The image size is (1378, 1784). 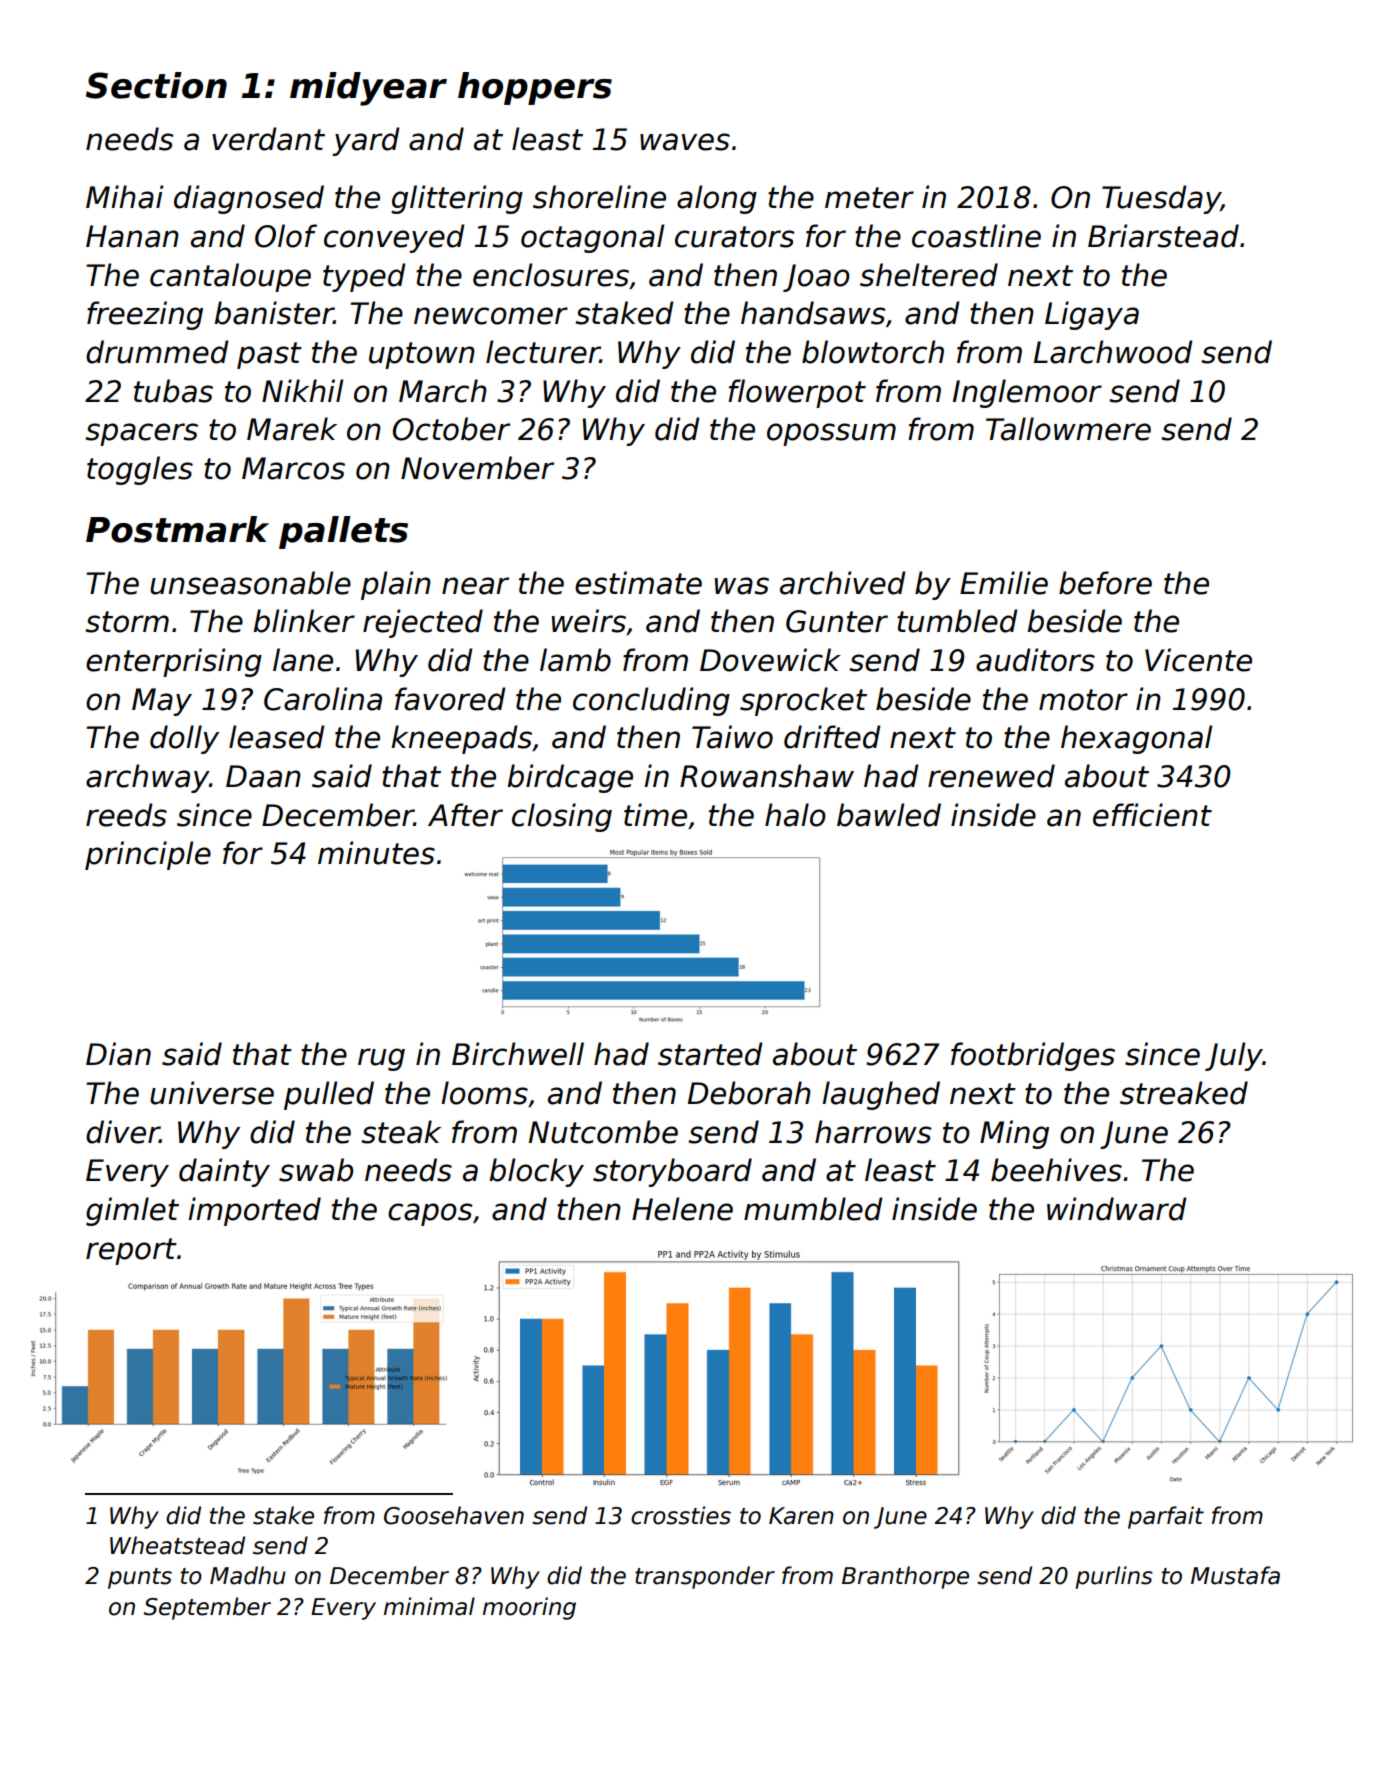 What do you see at coordinates (873, 1132) in the screenshot?
I see `harrows` at bounding box center [873, 1132].
